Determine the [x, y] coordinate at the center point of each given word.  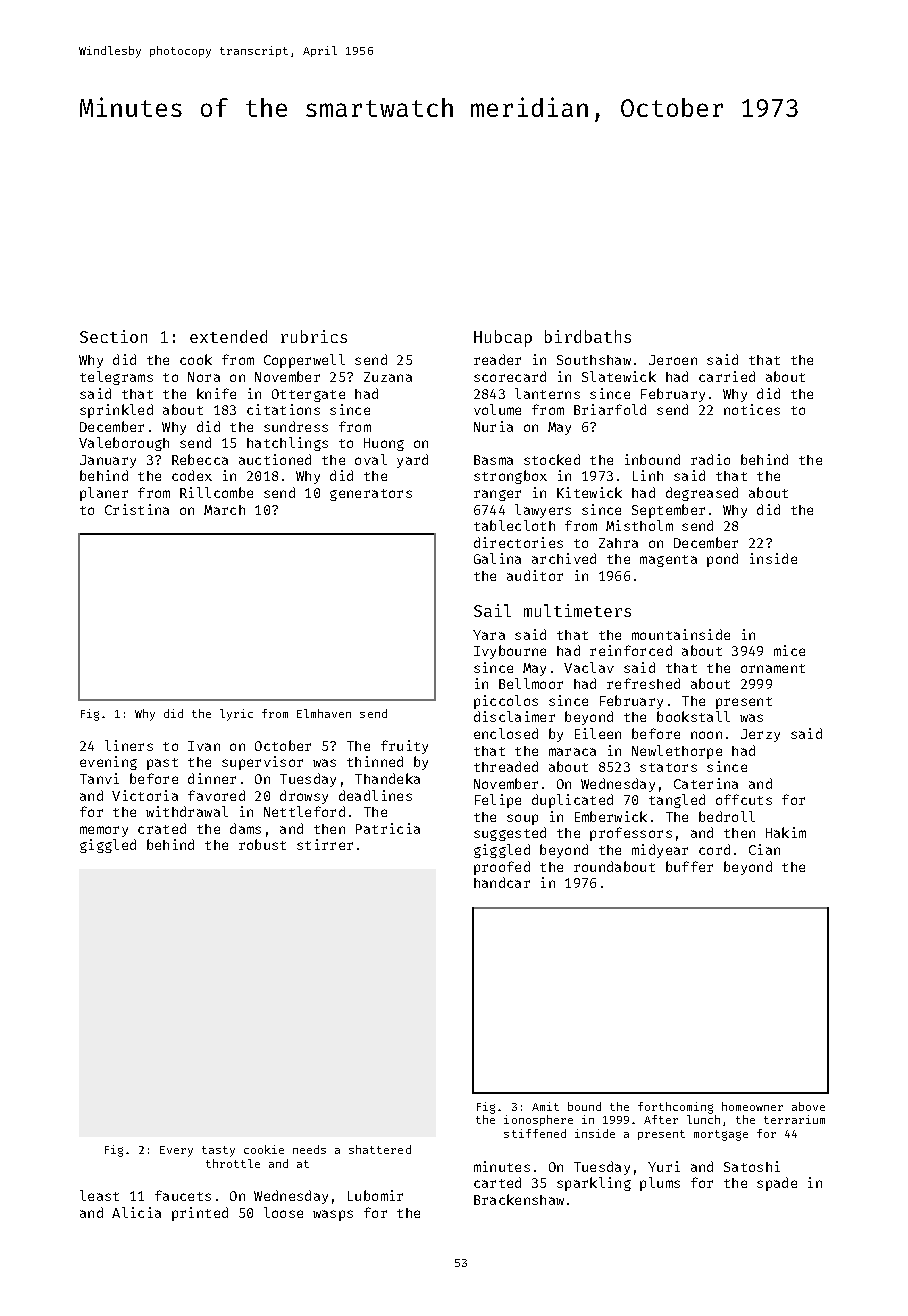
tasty [218, 1151]
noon [706, 735]
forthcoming [675, 1108]
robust [262, 844]
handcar [502, 882]
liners [129, 745]
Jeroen [673, 360]
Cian [764, 849]
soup [522, 819]
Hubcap [503, 338]
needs [309, 1149]
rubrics [314, 336]
